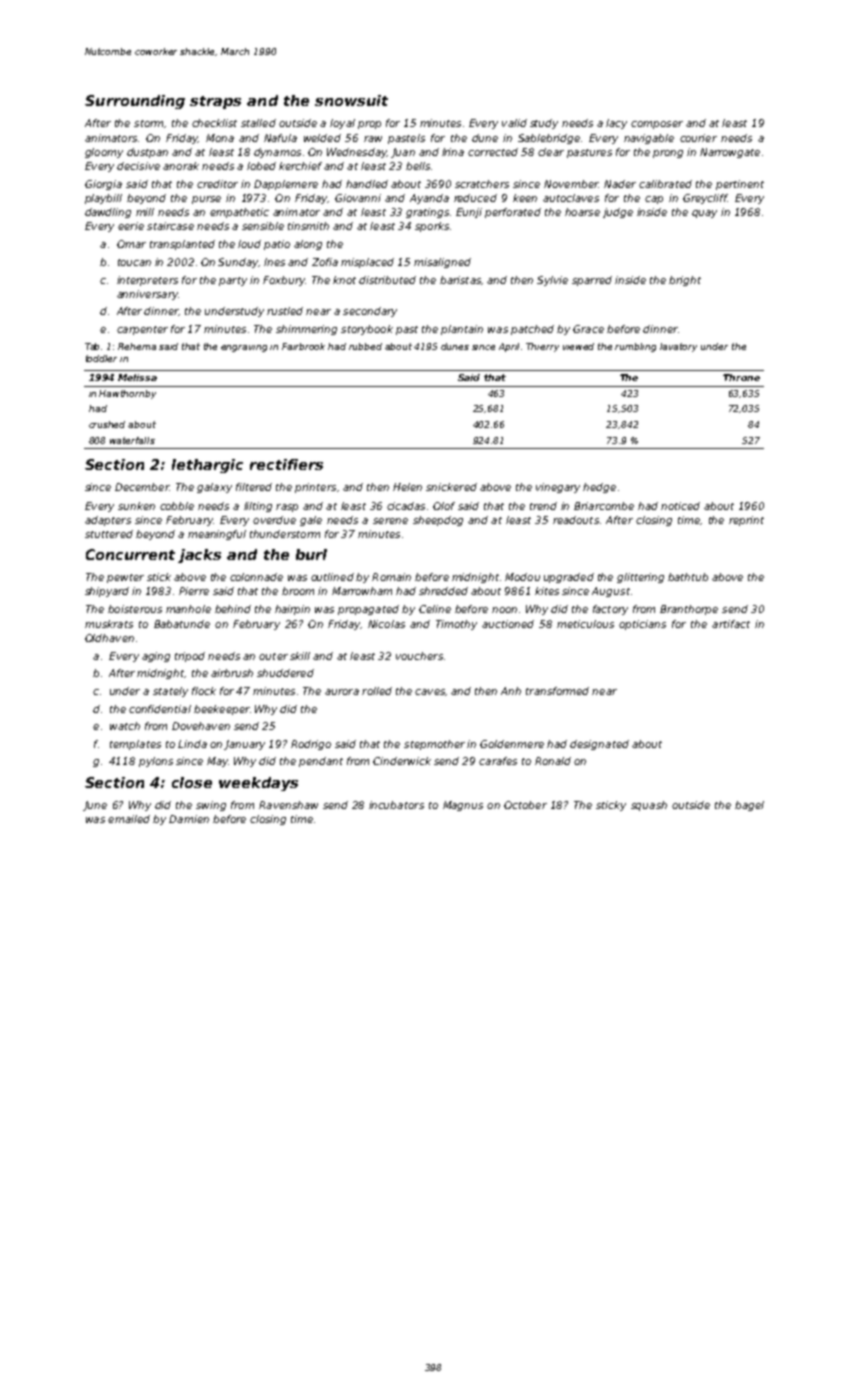 The image size is (849, 1400). What do you see at coordinates (649, 806) in the image?
I see `squash` at bounding box center [649, 806].
